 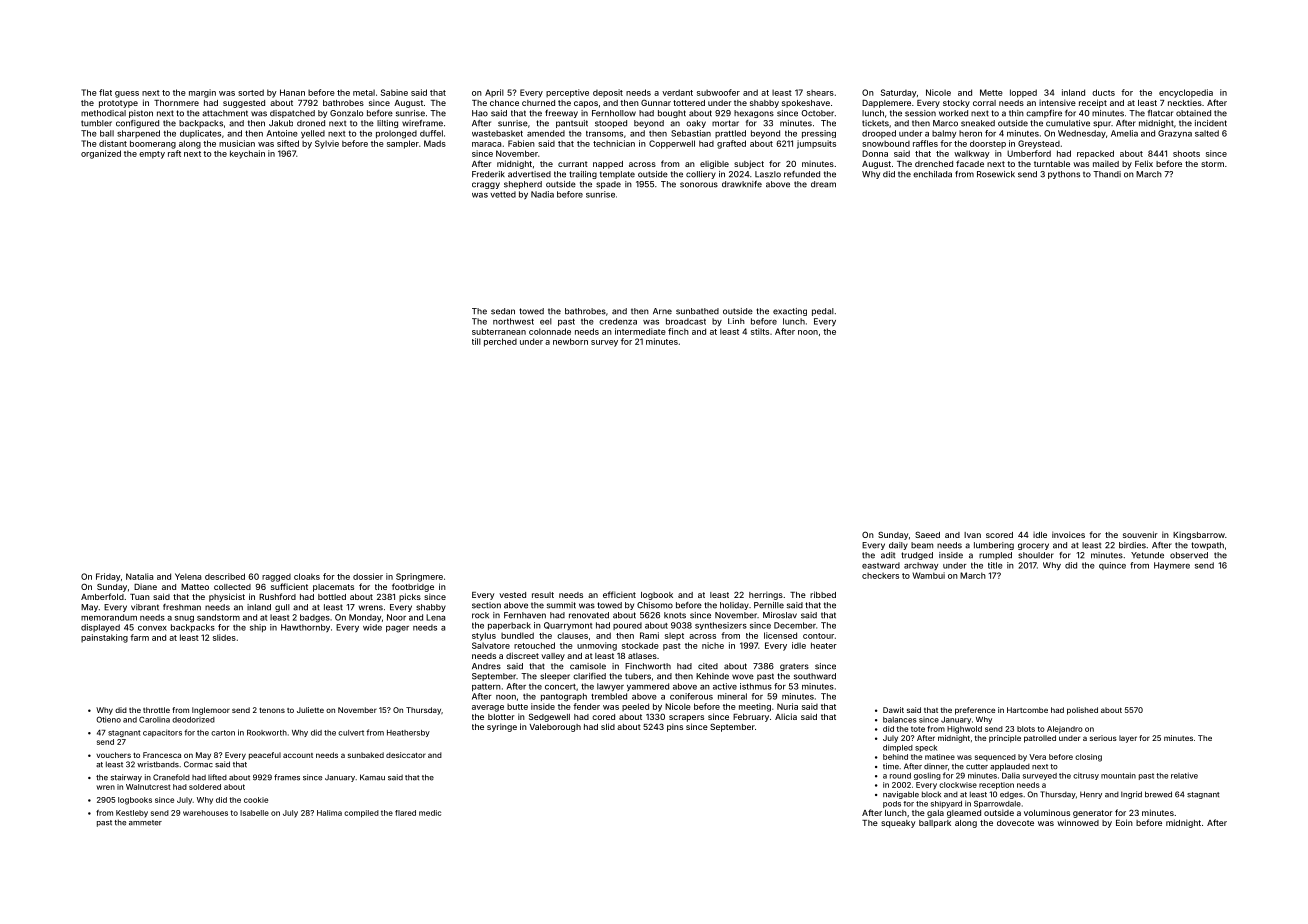 I want to click on soldered, so click(x=205, y=787).
